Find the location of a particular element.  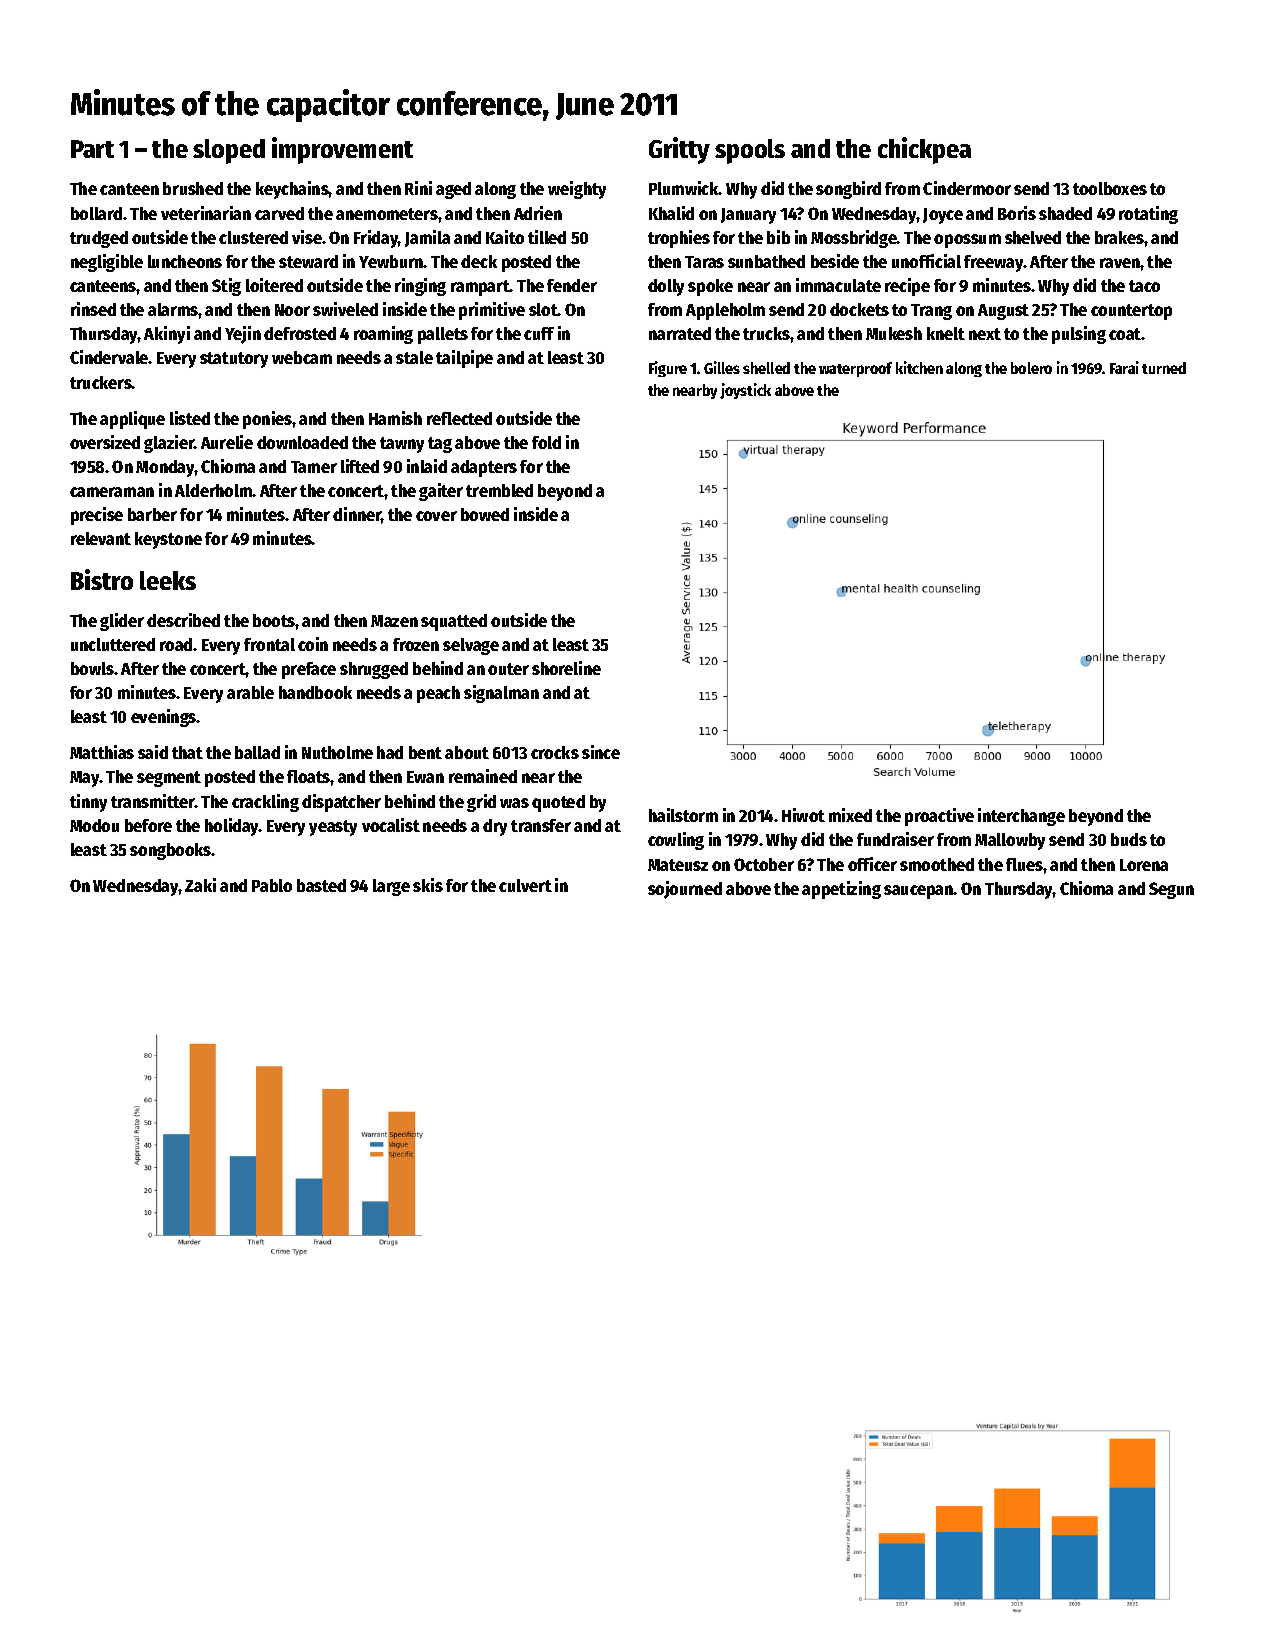

cuff is located at coordinates (539, 333).
